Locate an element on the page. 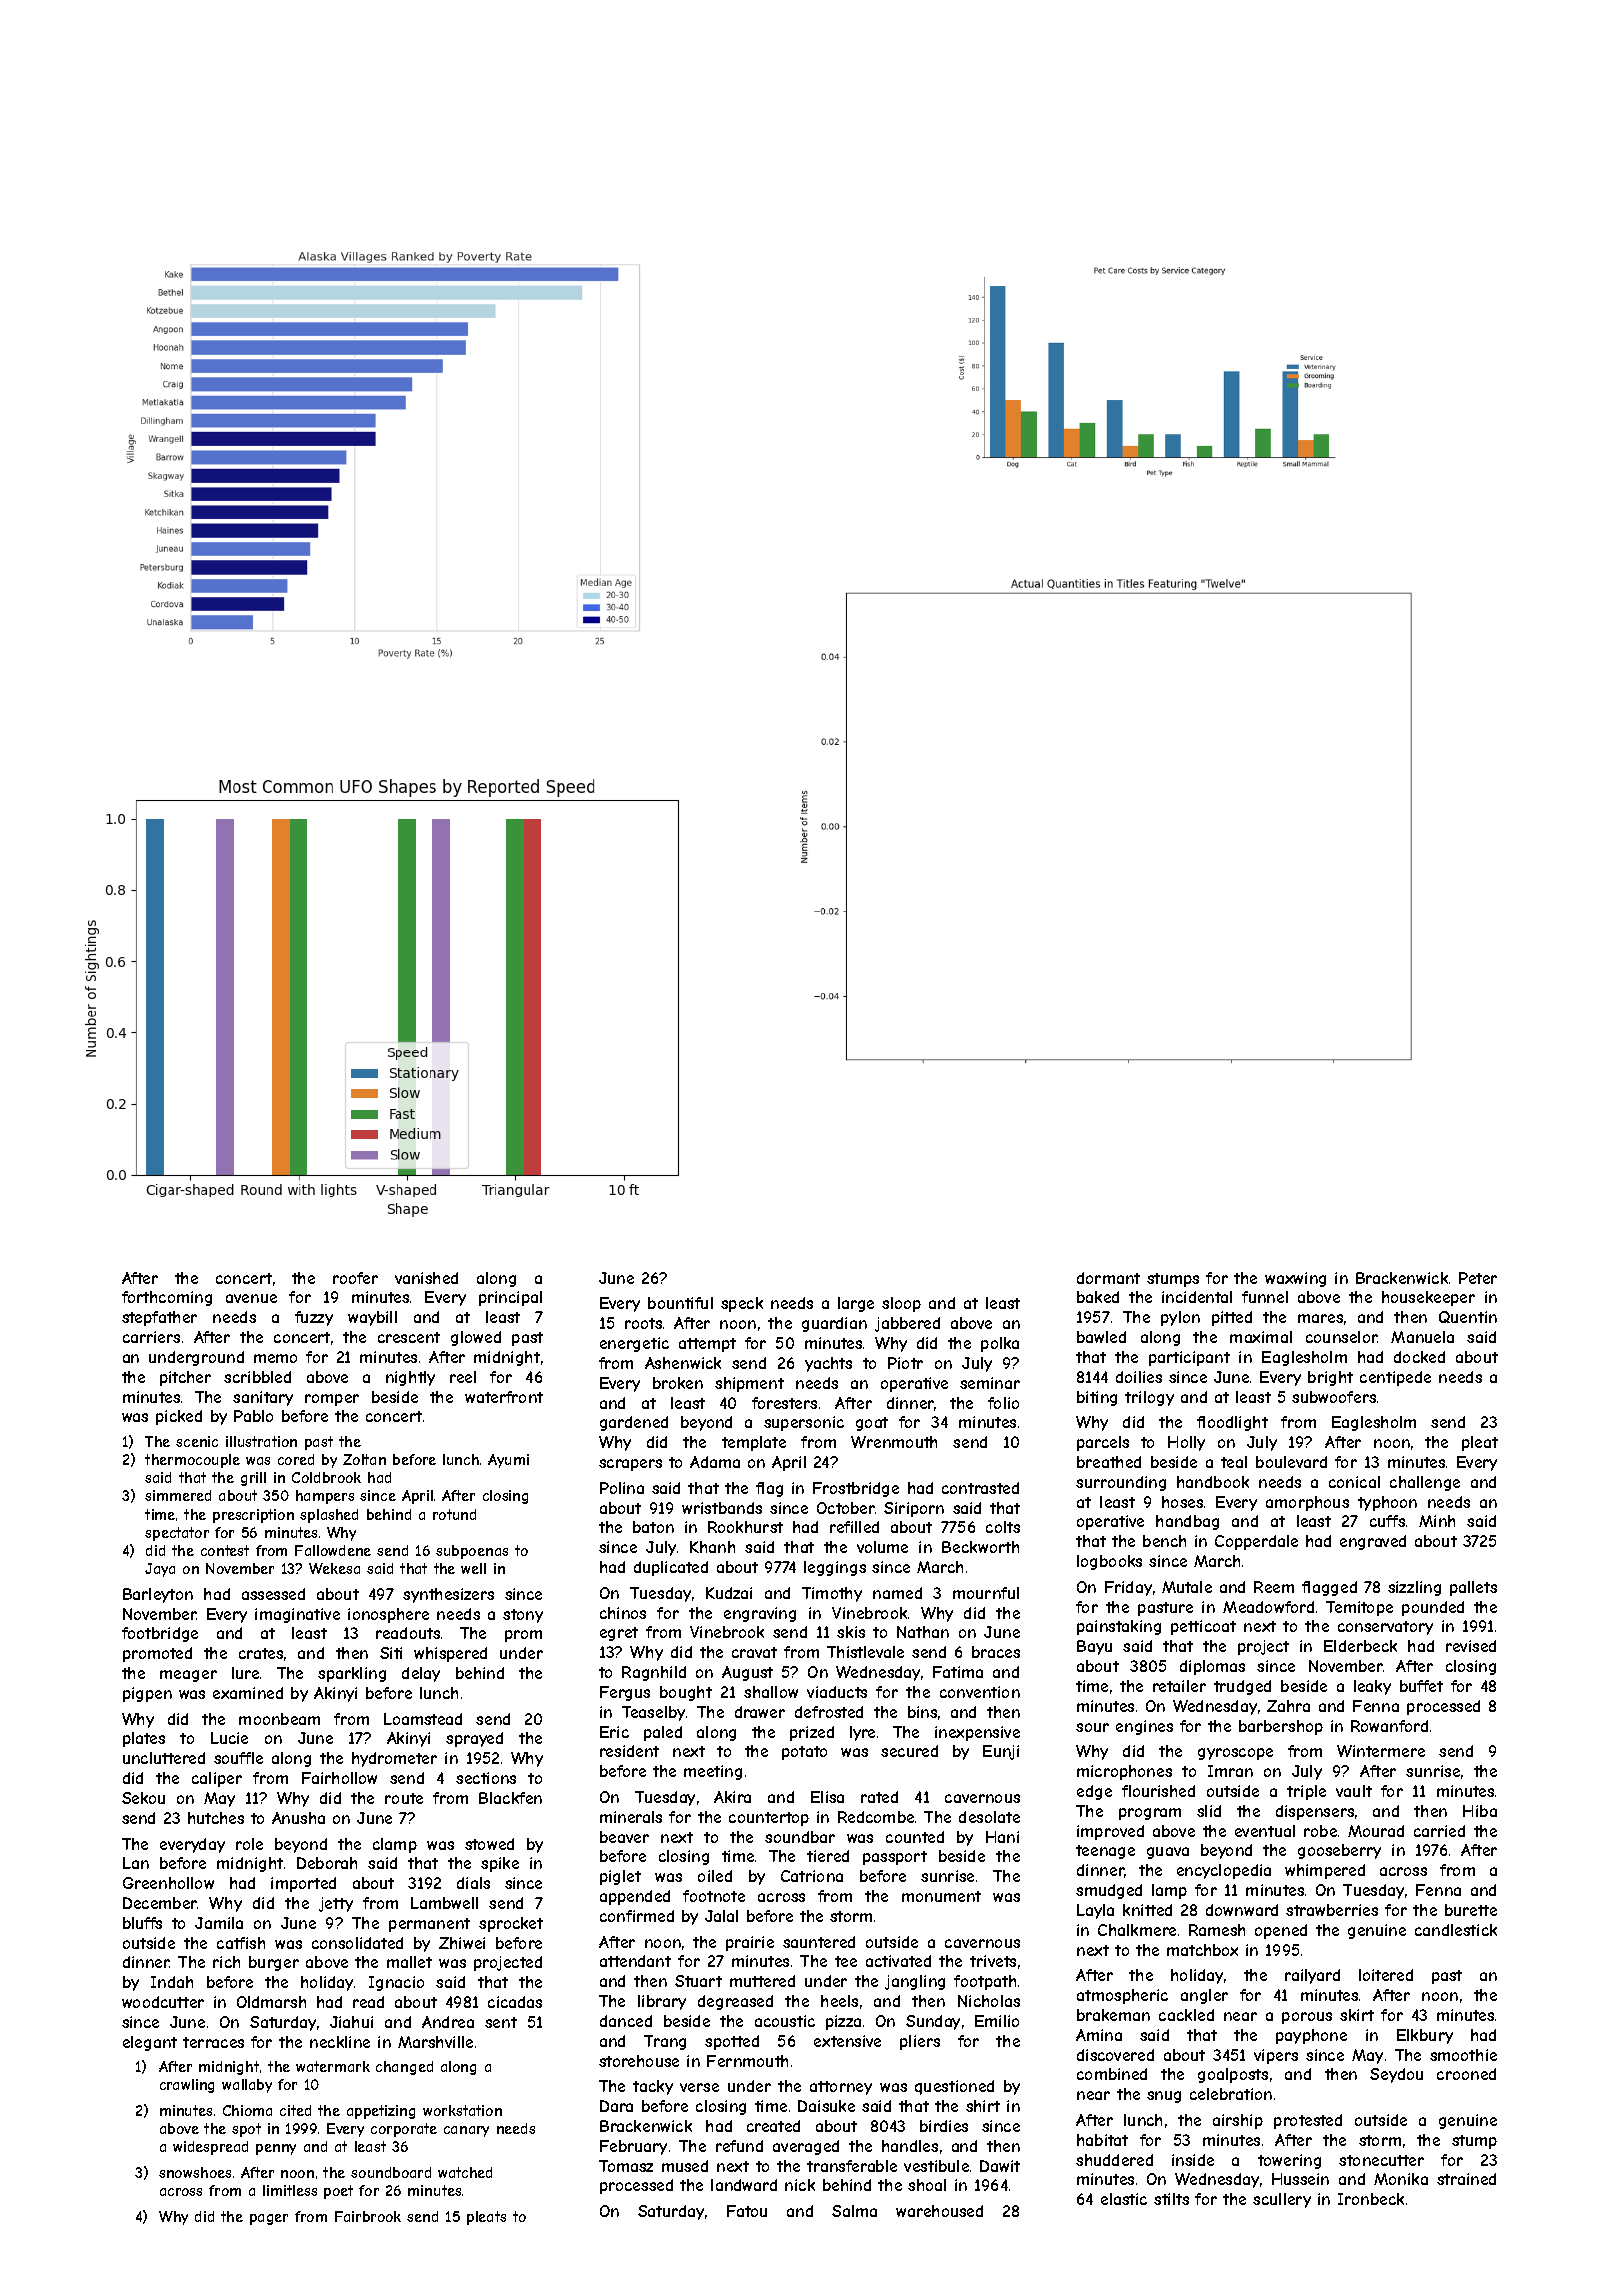 The image size is (1620, 2292). counselor is located at coordinates (1342, 1337).
